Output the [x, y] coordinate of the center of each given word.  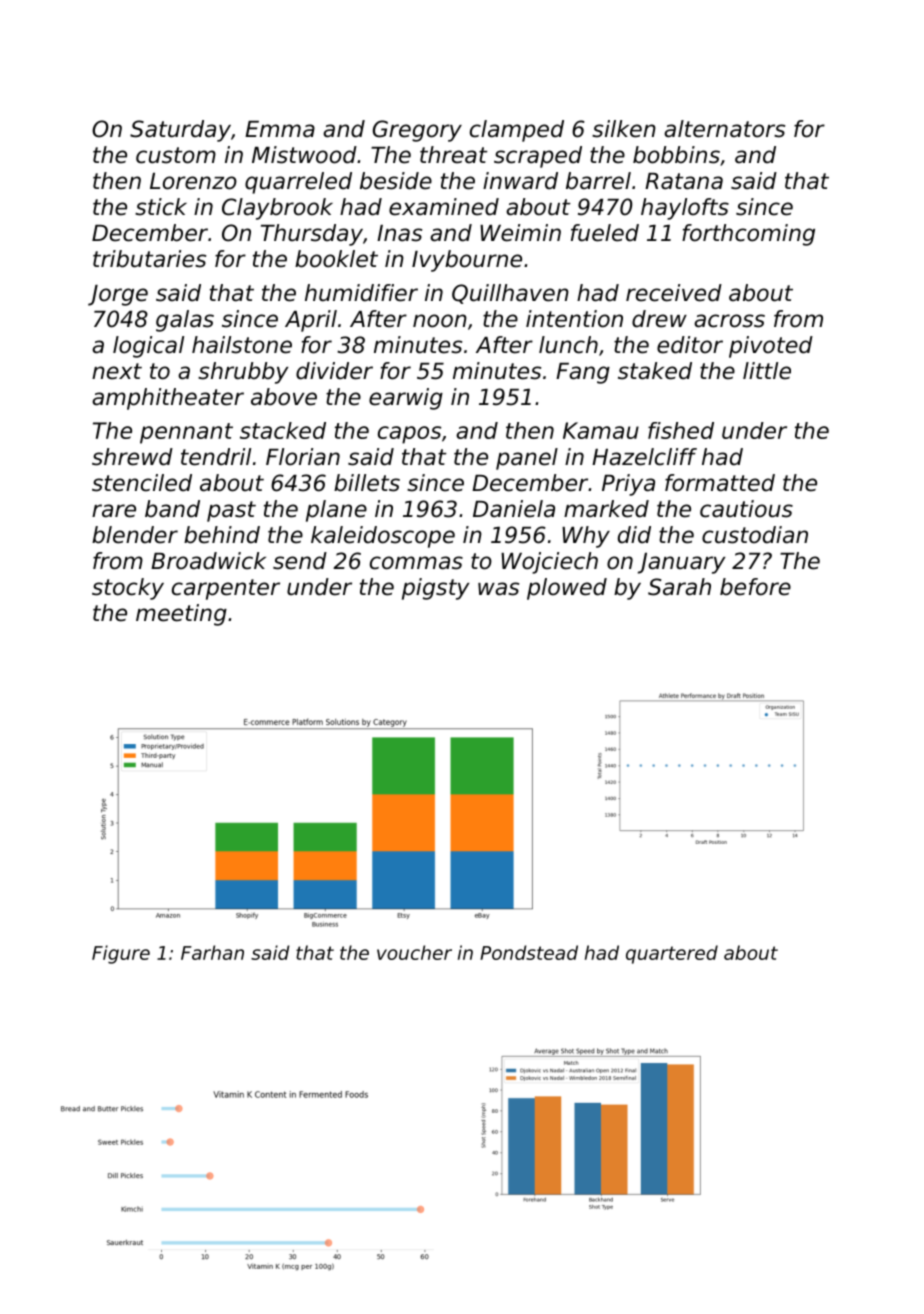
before [755, 587]
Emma [280, 129]
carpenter [226, 589]
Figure [121, 954]
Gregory [417, 131]
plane [336, 511]
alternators [724, 129]
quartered [672, 954]
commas [416, 563]
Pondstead [529, 952]
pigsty [436, 589]
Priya [628, 485]
